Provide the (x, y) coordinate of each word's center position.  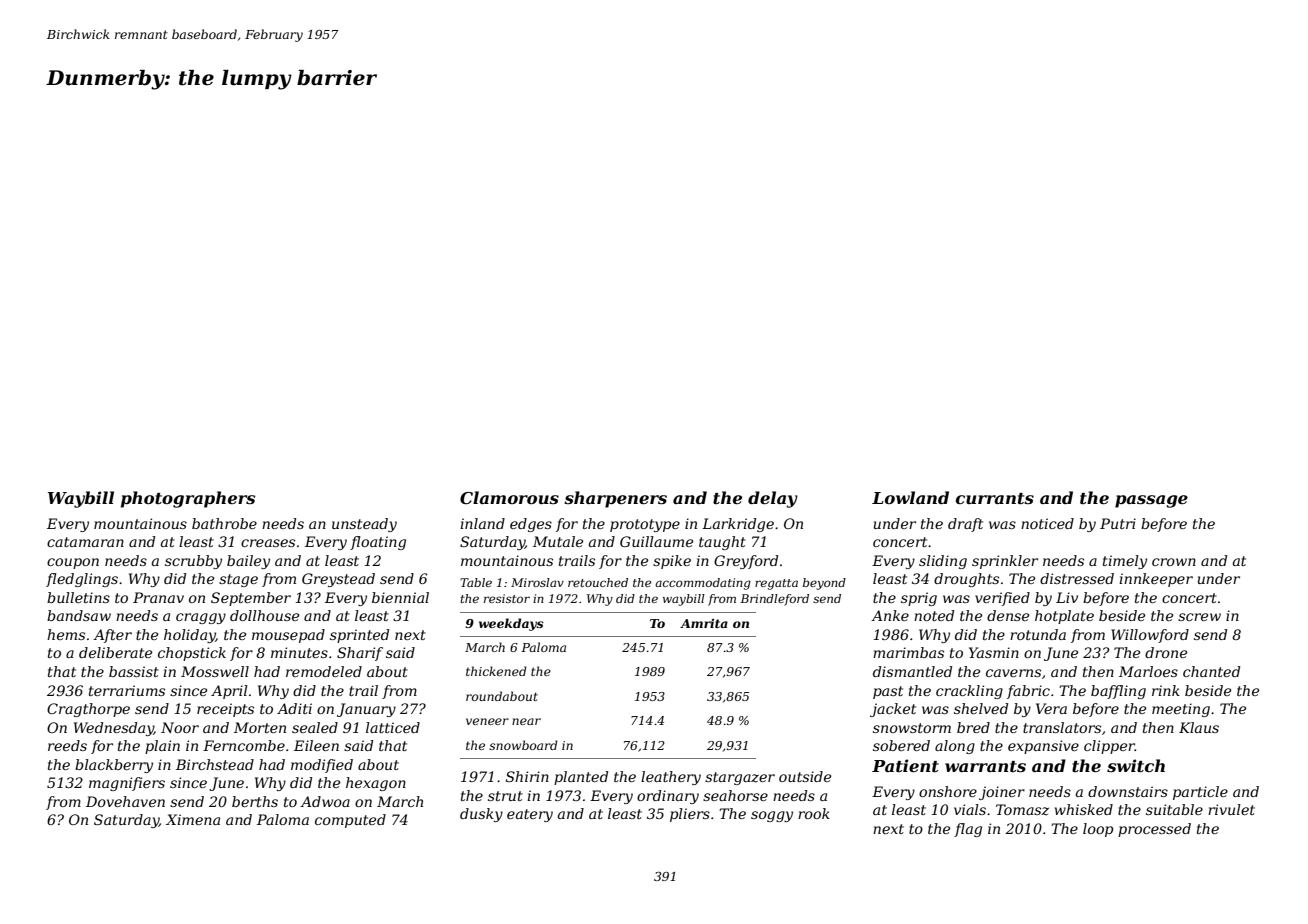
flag (968, 830)
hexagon (376, 784)
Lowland (910, 497)
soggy (772, 816)
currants (995, 498)
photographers (188, 499)
